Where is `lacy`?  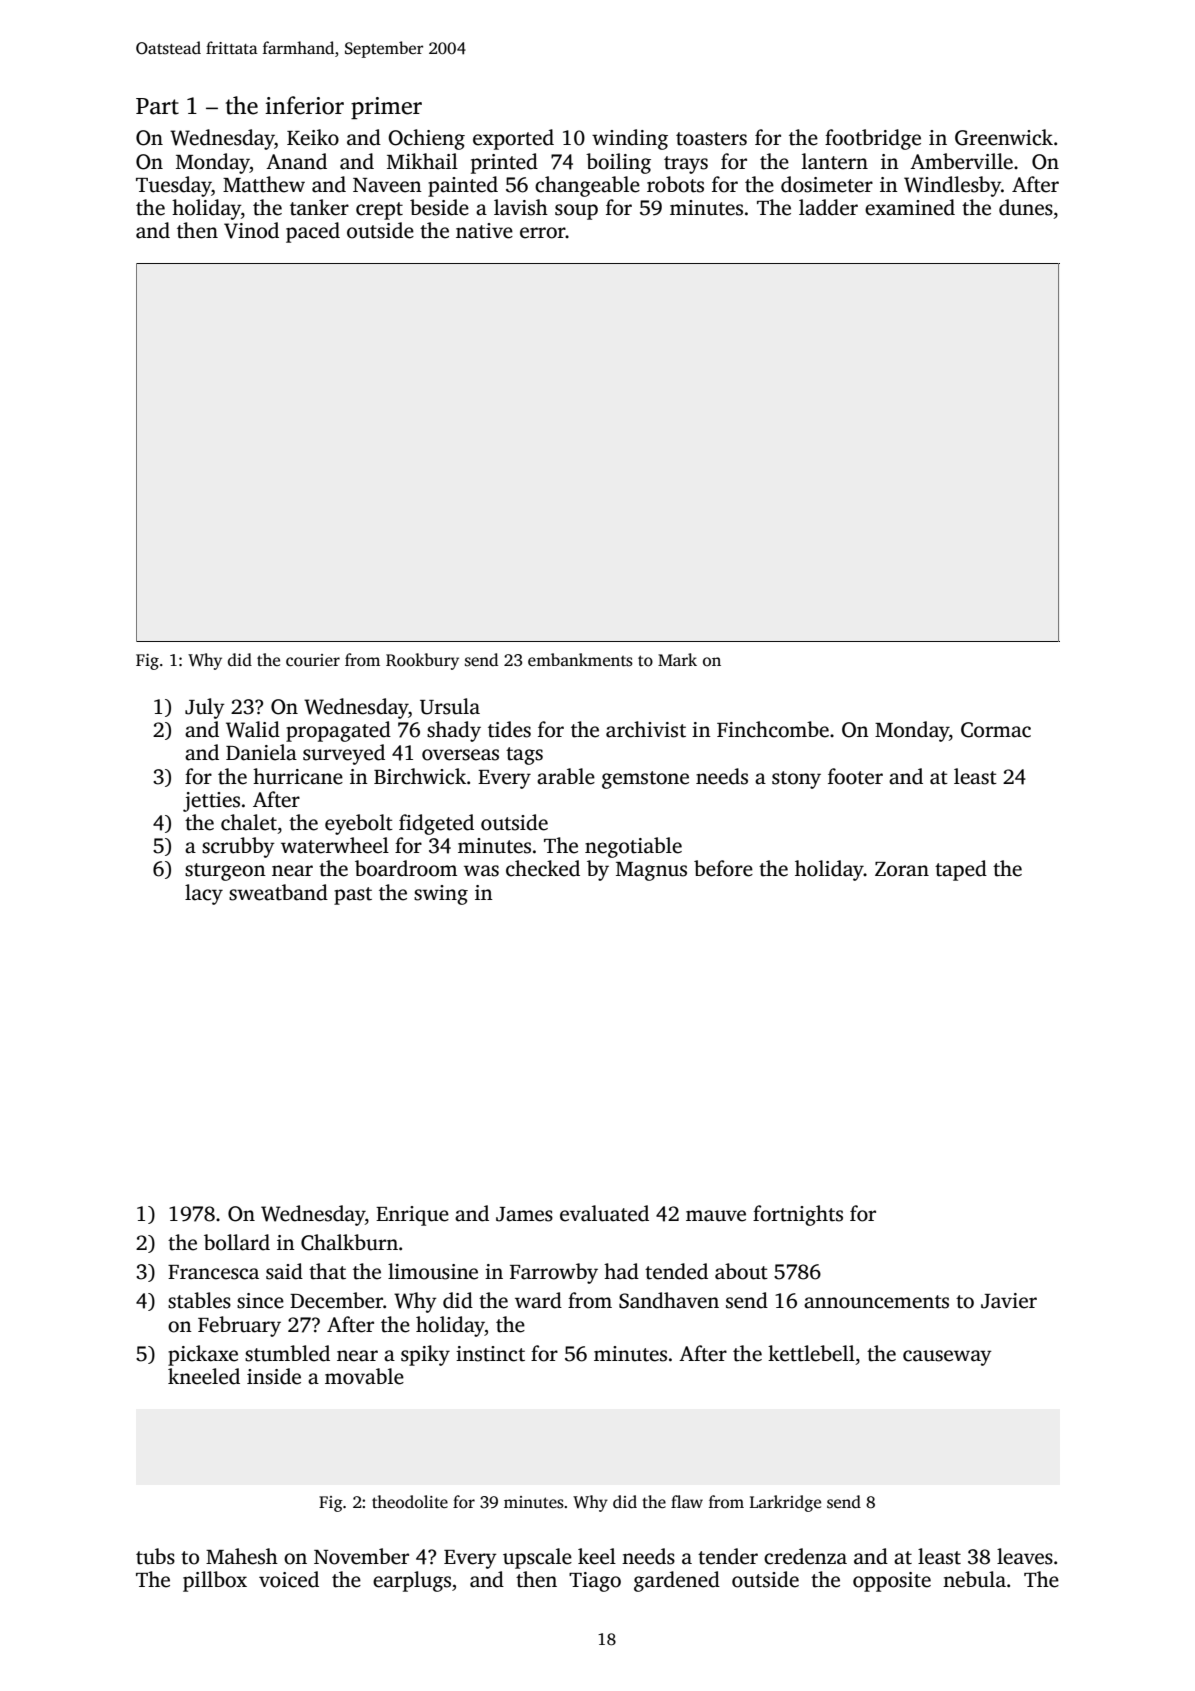 lacy is located at coordinates (204, 894).
